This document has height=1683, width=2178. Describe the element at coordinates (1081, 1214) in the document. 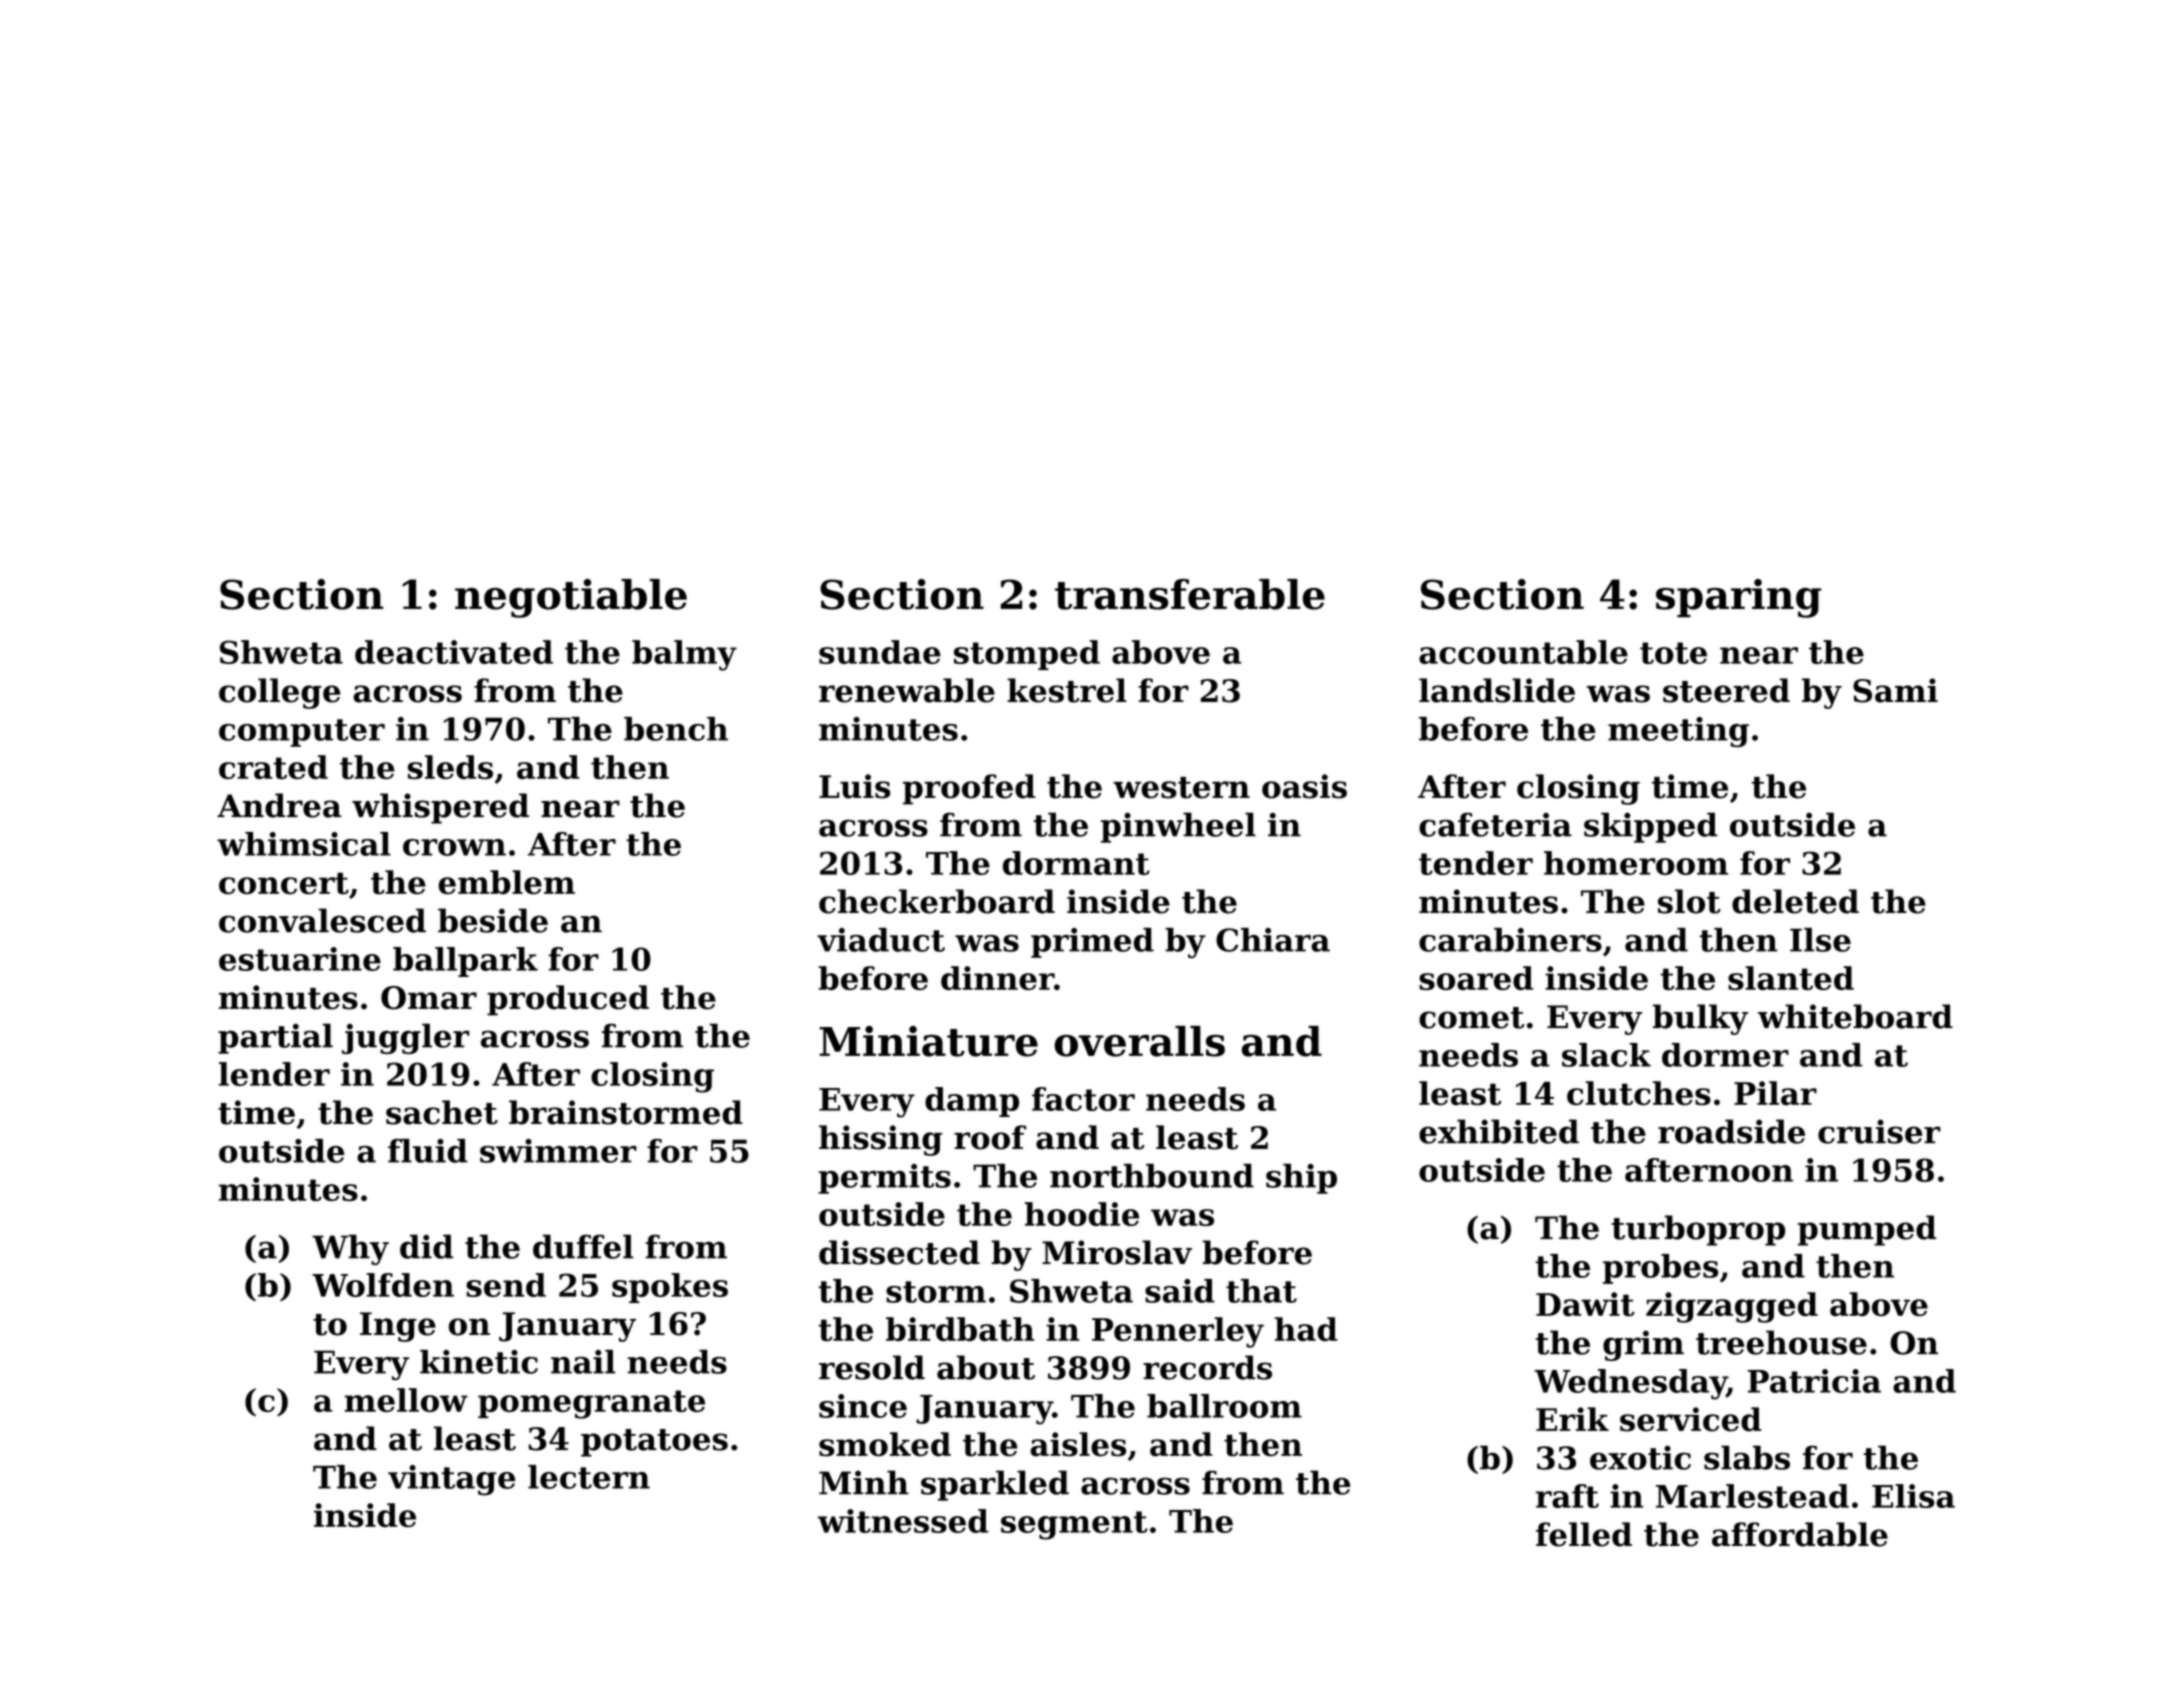

I see `hoodie` at that location.
